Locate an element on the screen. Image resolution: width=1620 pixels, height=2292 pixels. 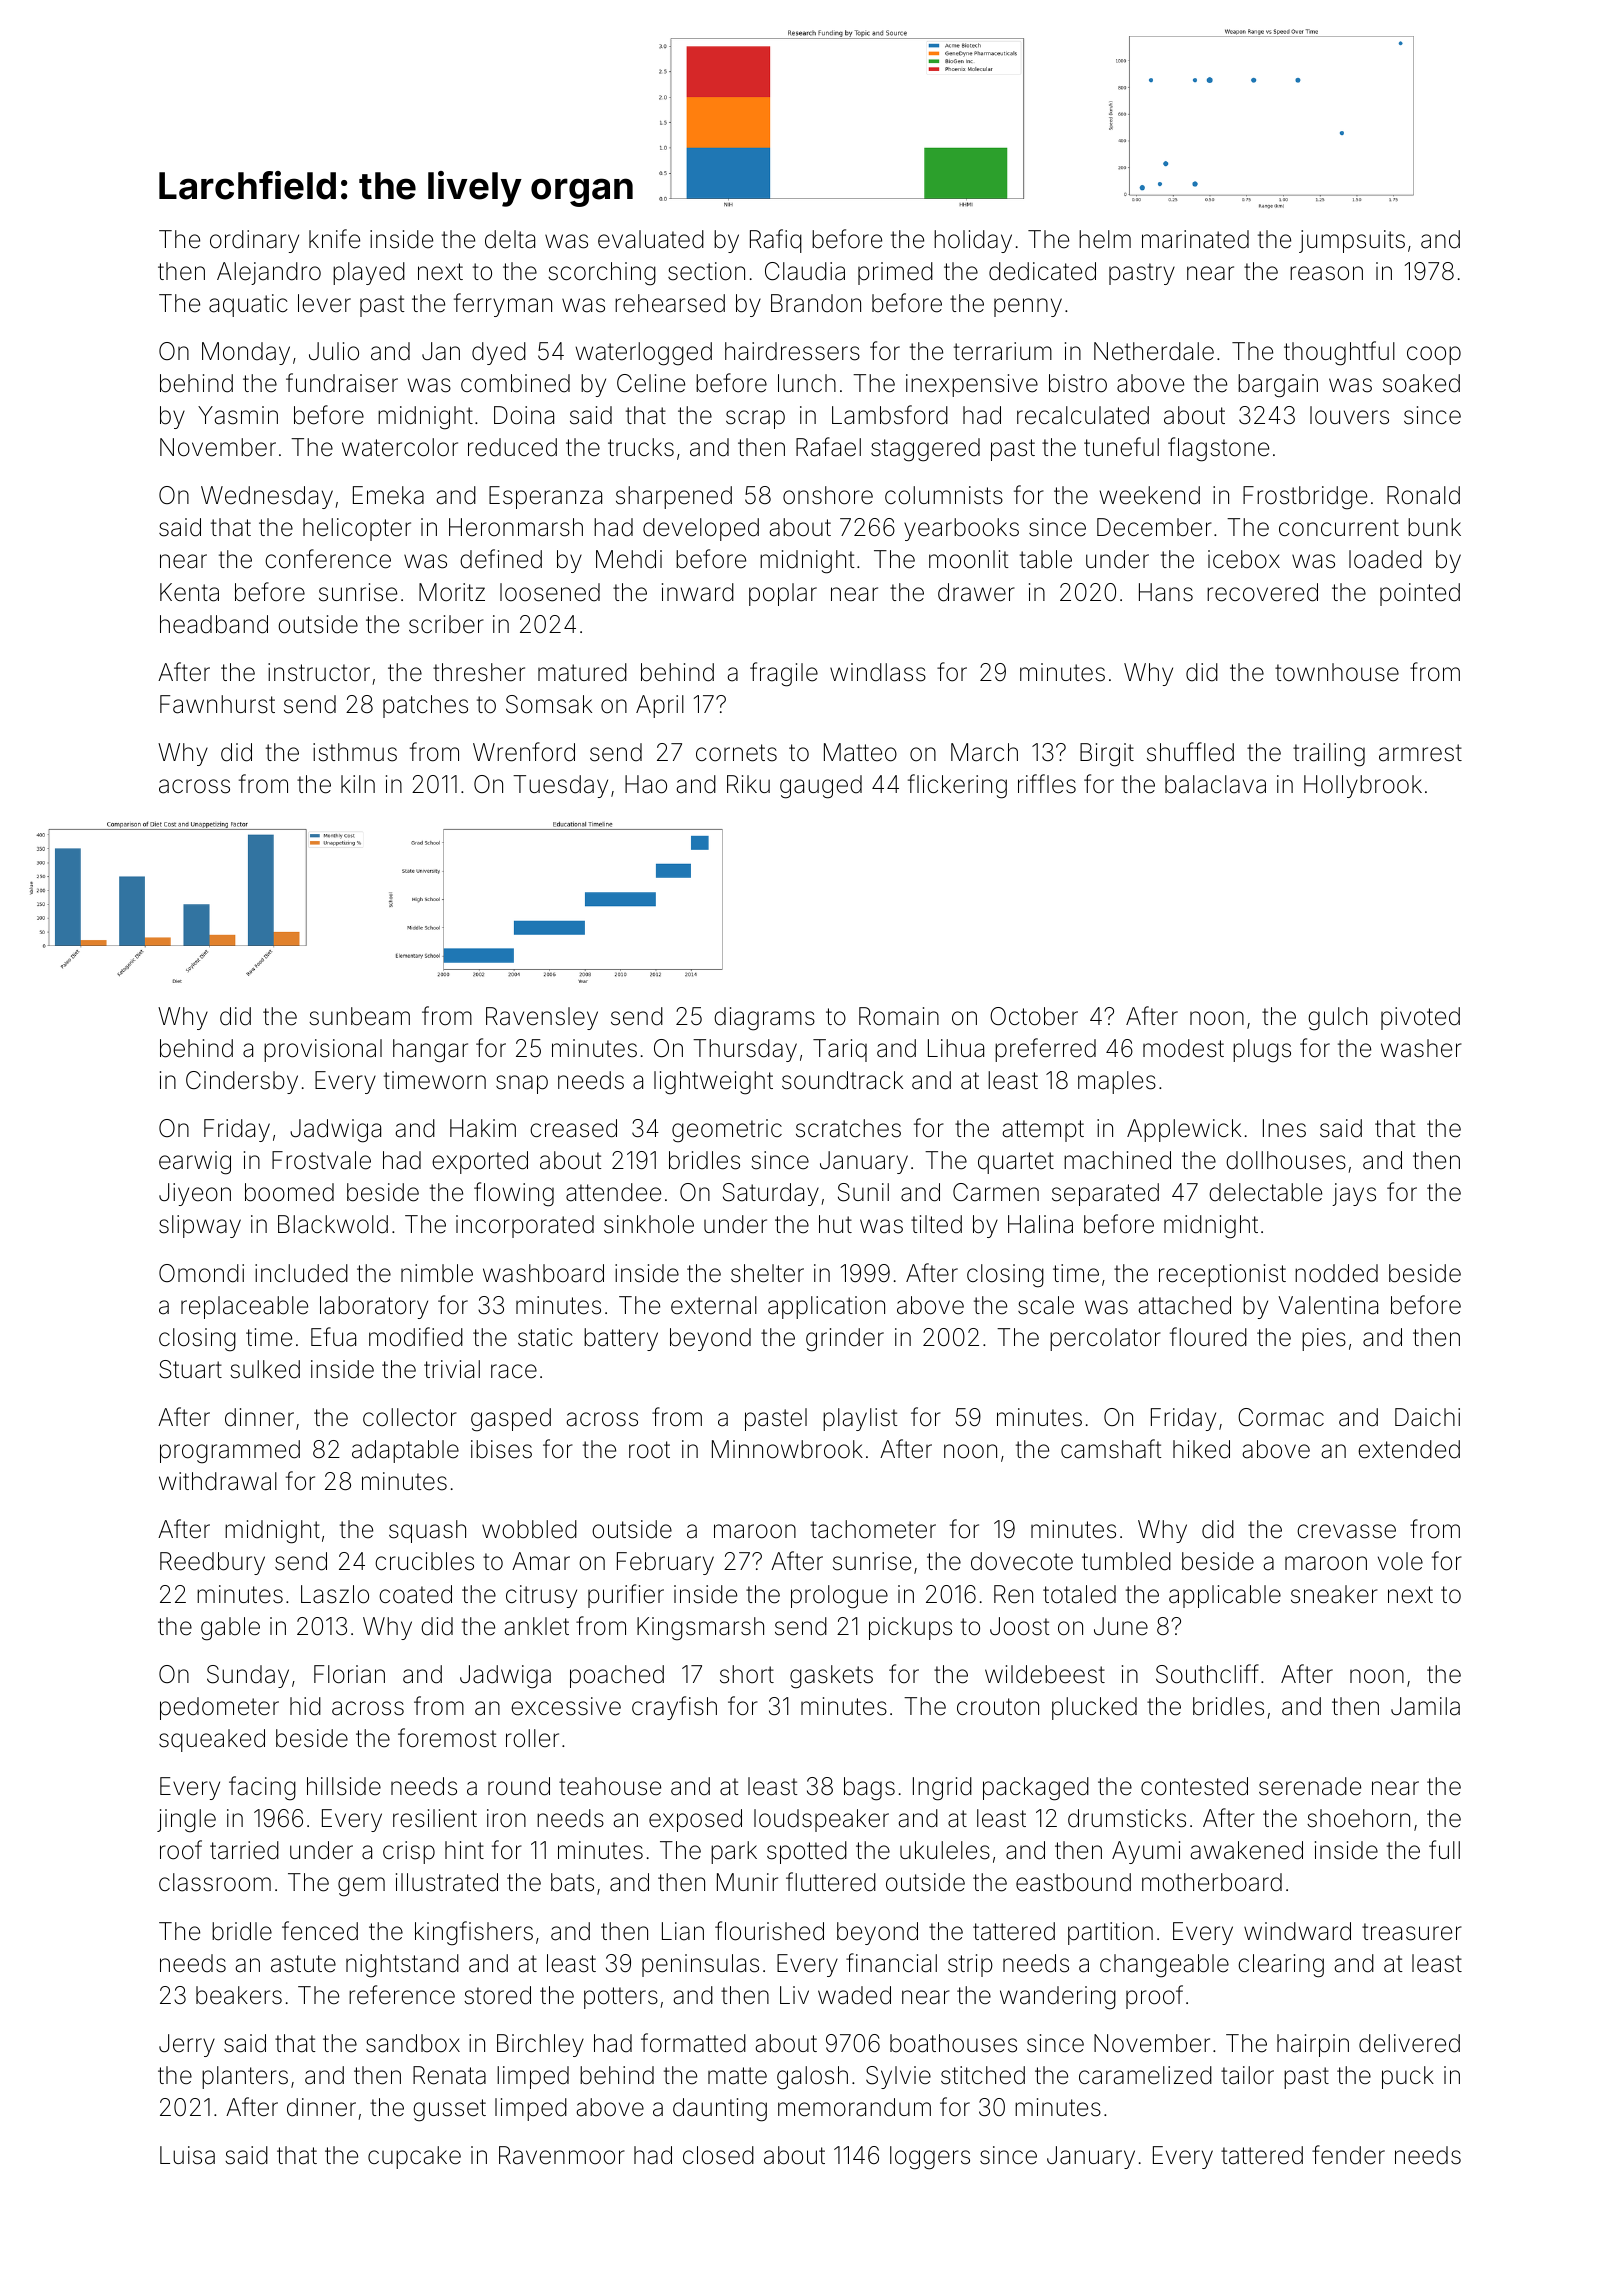
Florian is located at coordinates (349, 1674).
